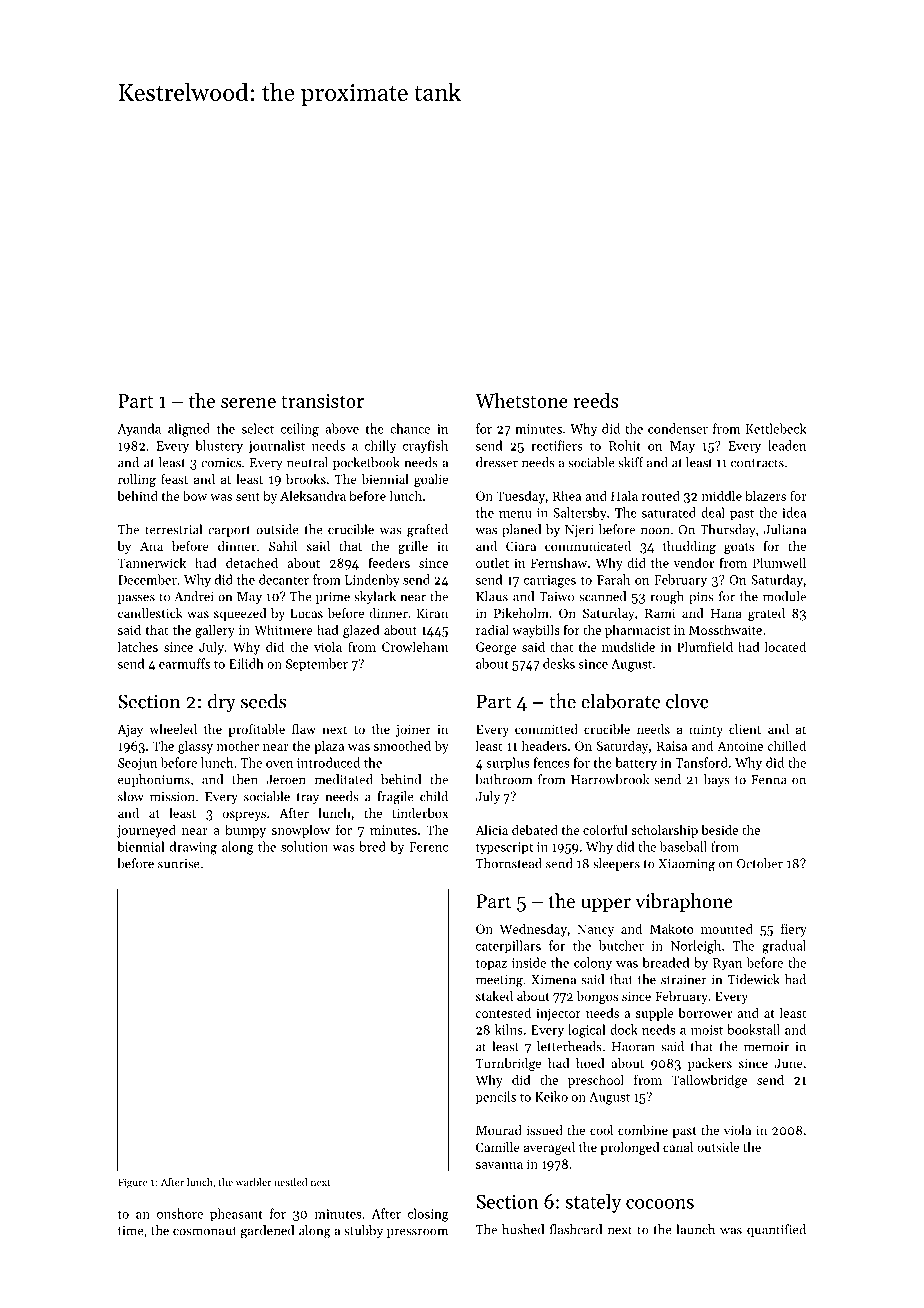 The width and height of the page is (924, 1308). I want to click on located, so click(785, 646).
